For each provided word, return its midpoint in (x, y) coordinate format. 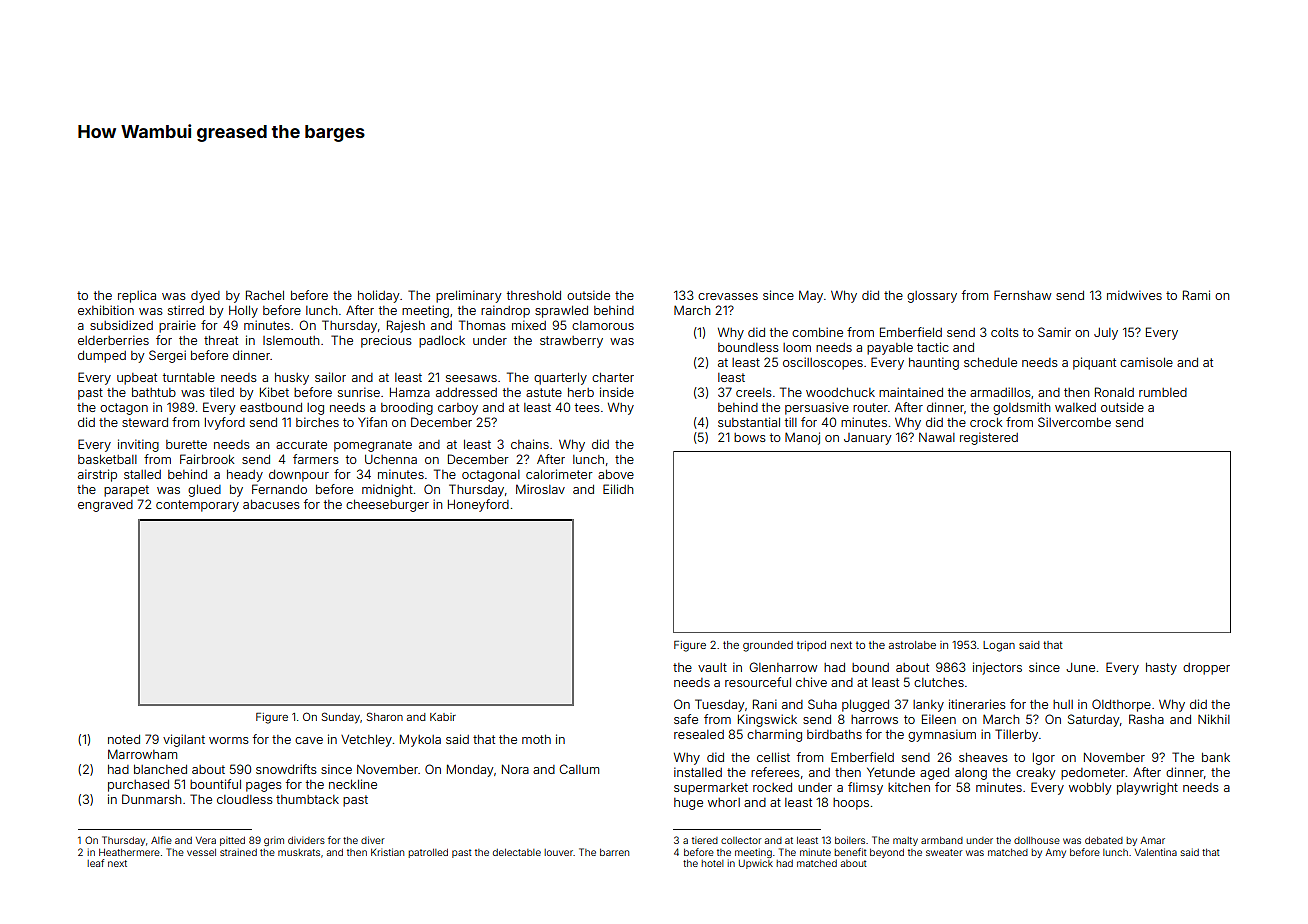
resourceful (758, 682)
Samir (1054, 332)
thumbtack (307, 799)
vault (712, 667)
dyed (205, 297)
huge (688, 804)
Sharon (385, 716)
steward (145, 422)
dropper (1206, 669)
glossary (932, 297)
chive (811, 682)
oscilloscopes (823, 363)
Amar (1152, 840)
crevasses (728, 296)
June (1080, 667)
